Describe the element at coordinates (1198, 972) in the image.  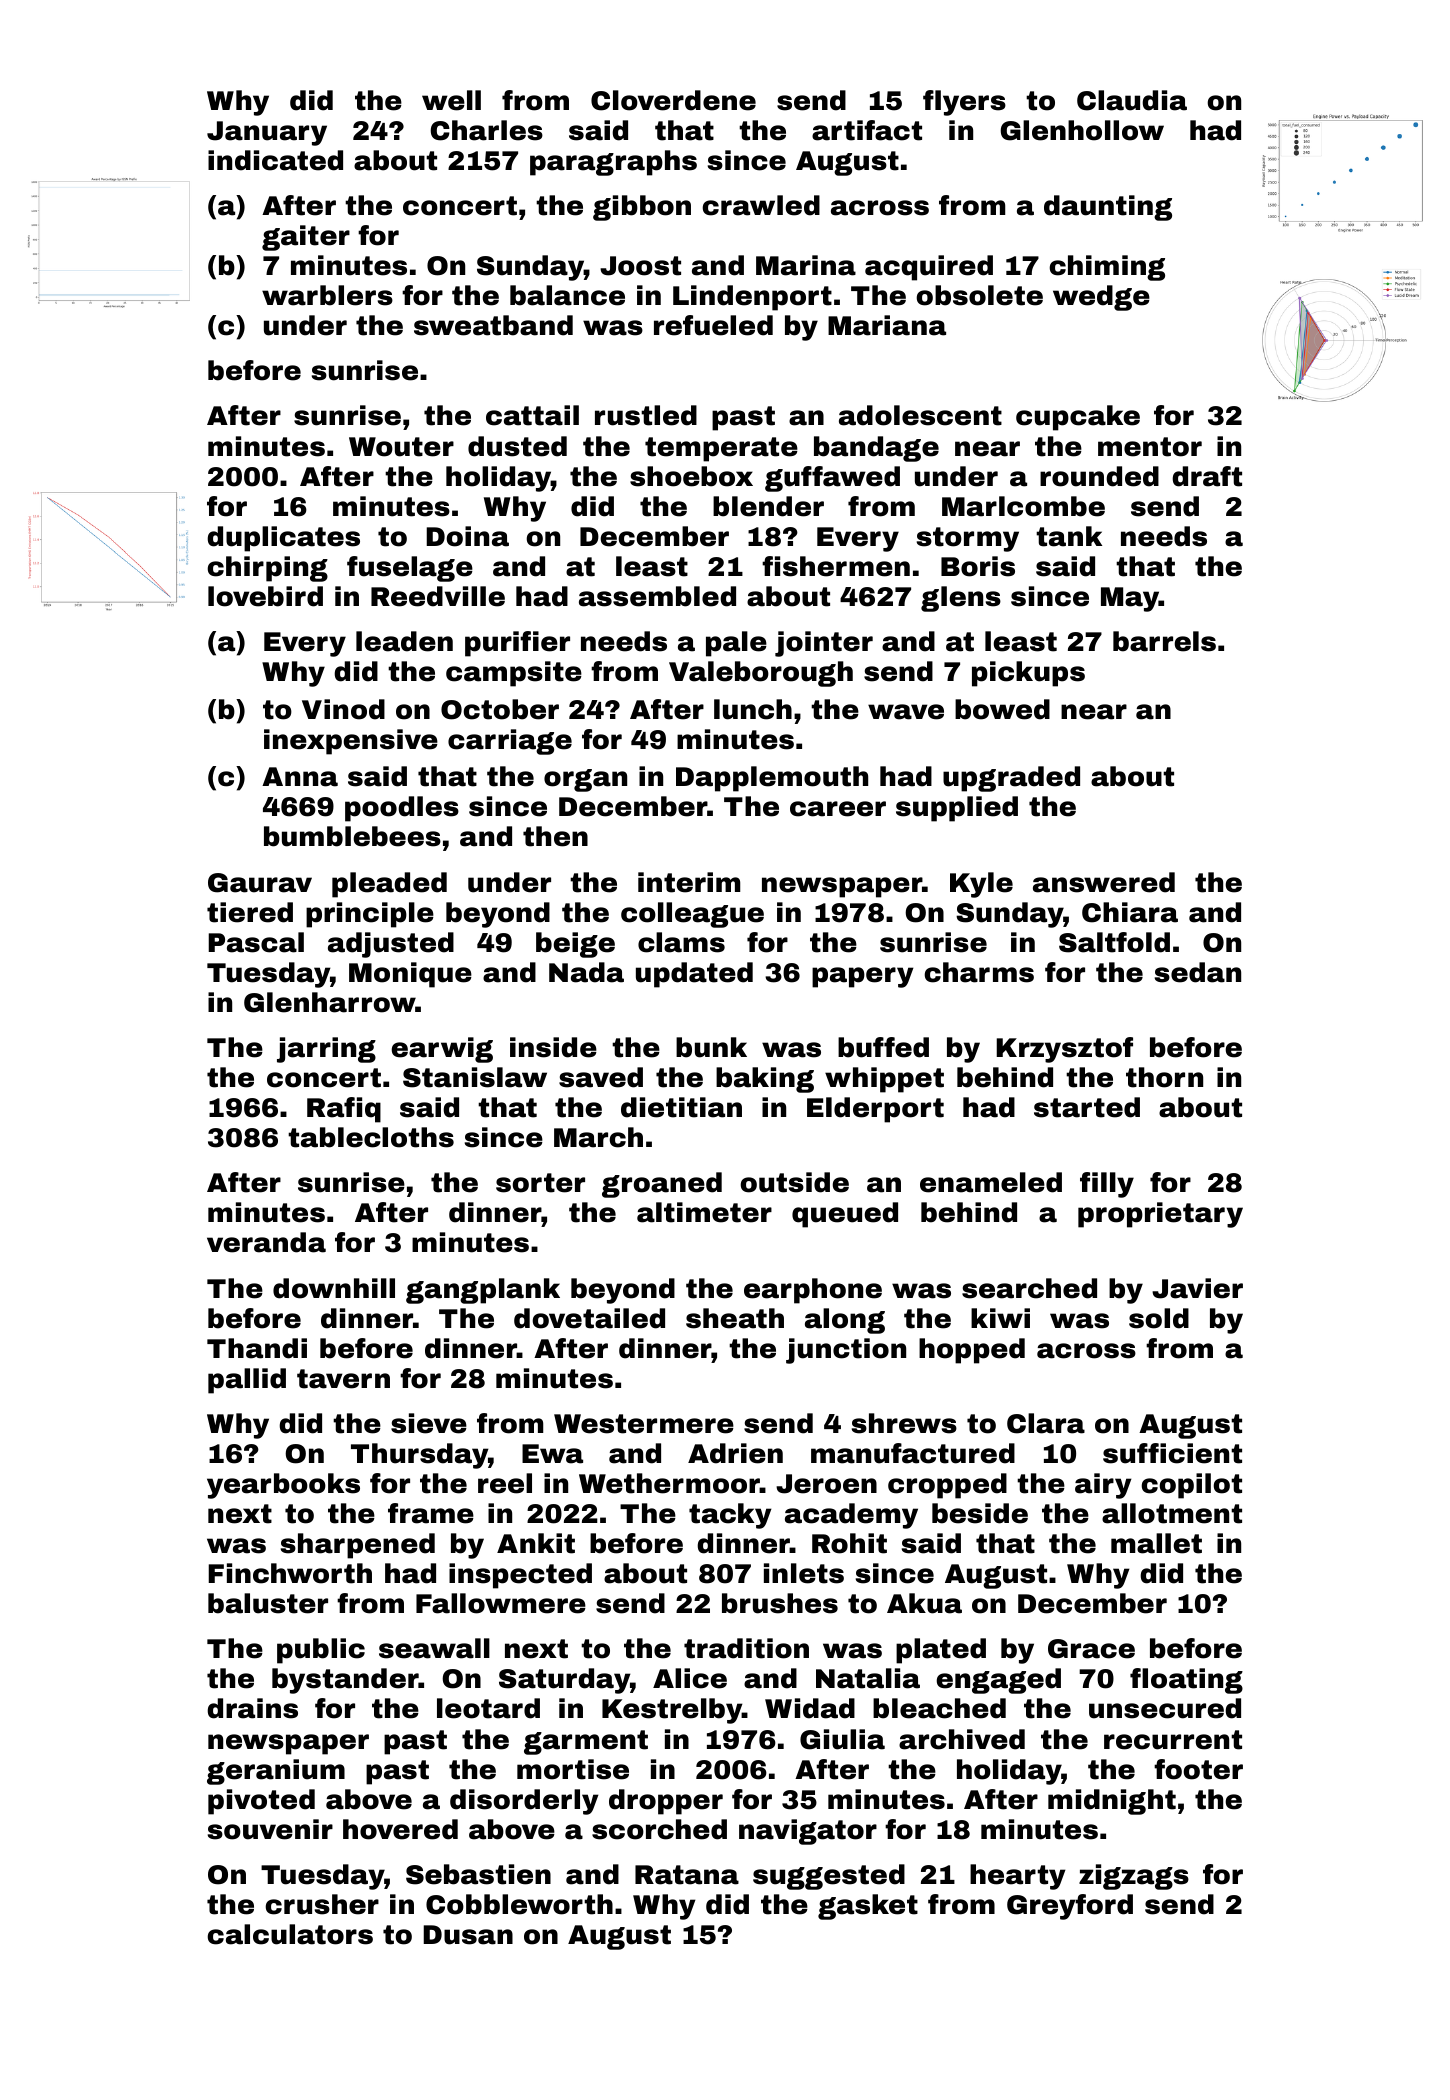
I see `sedan` at that location.
